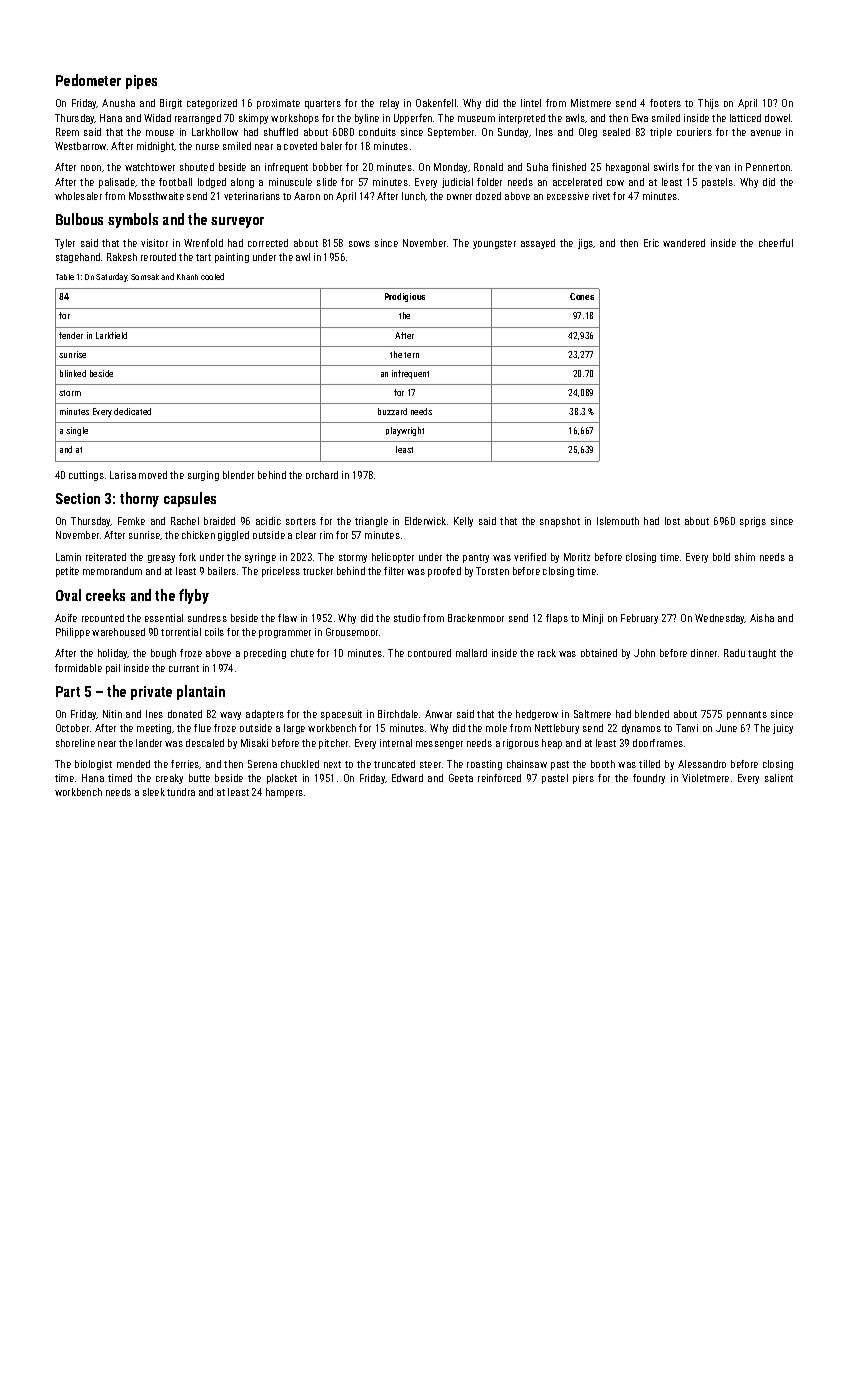 Image resolution: width=849 pixels, height=1400 pixels. What do you see at coordinates (582, 296) in the page?
I see `Cones` at bounding box center [582, 296].
